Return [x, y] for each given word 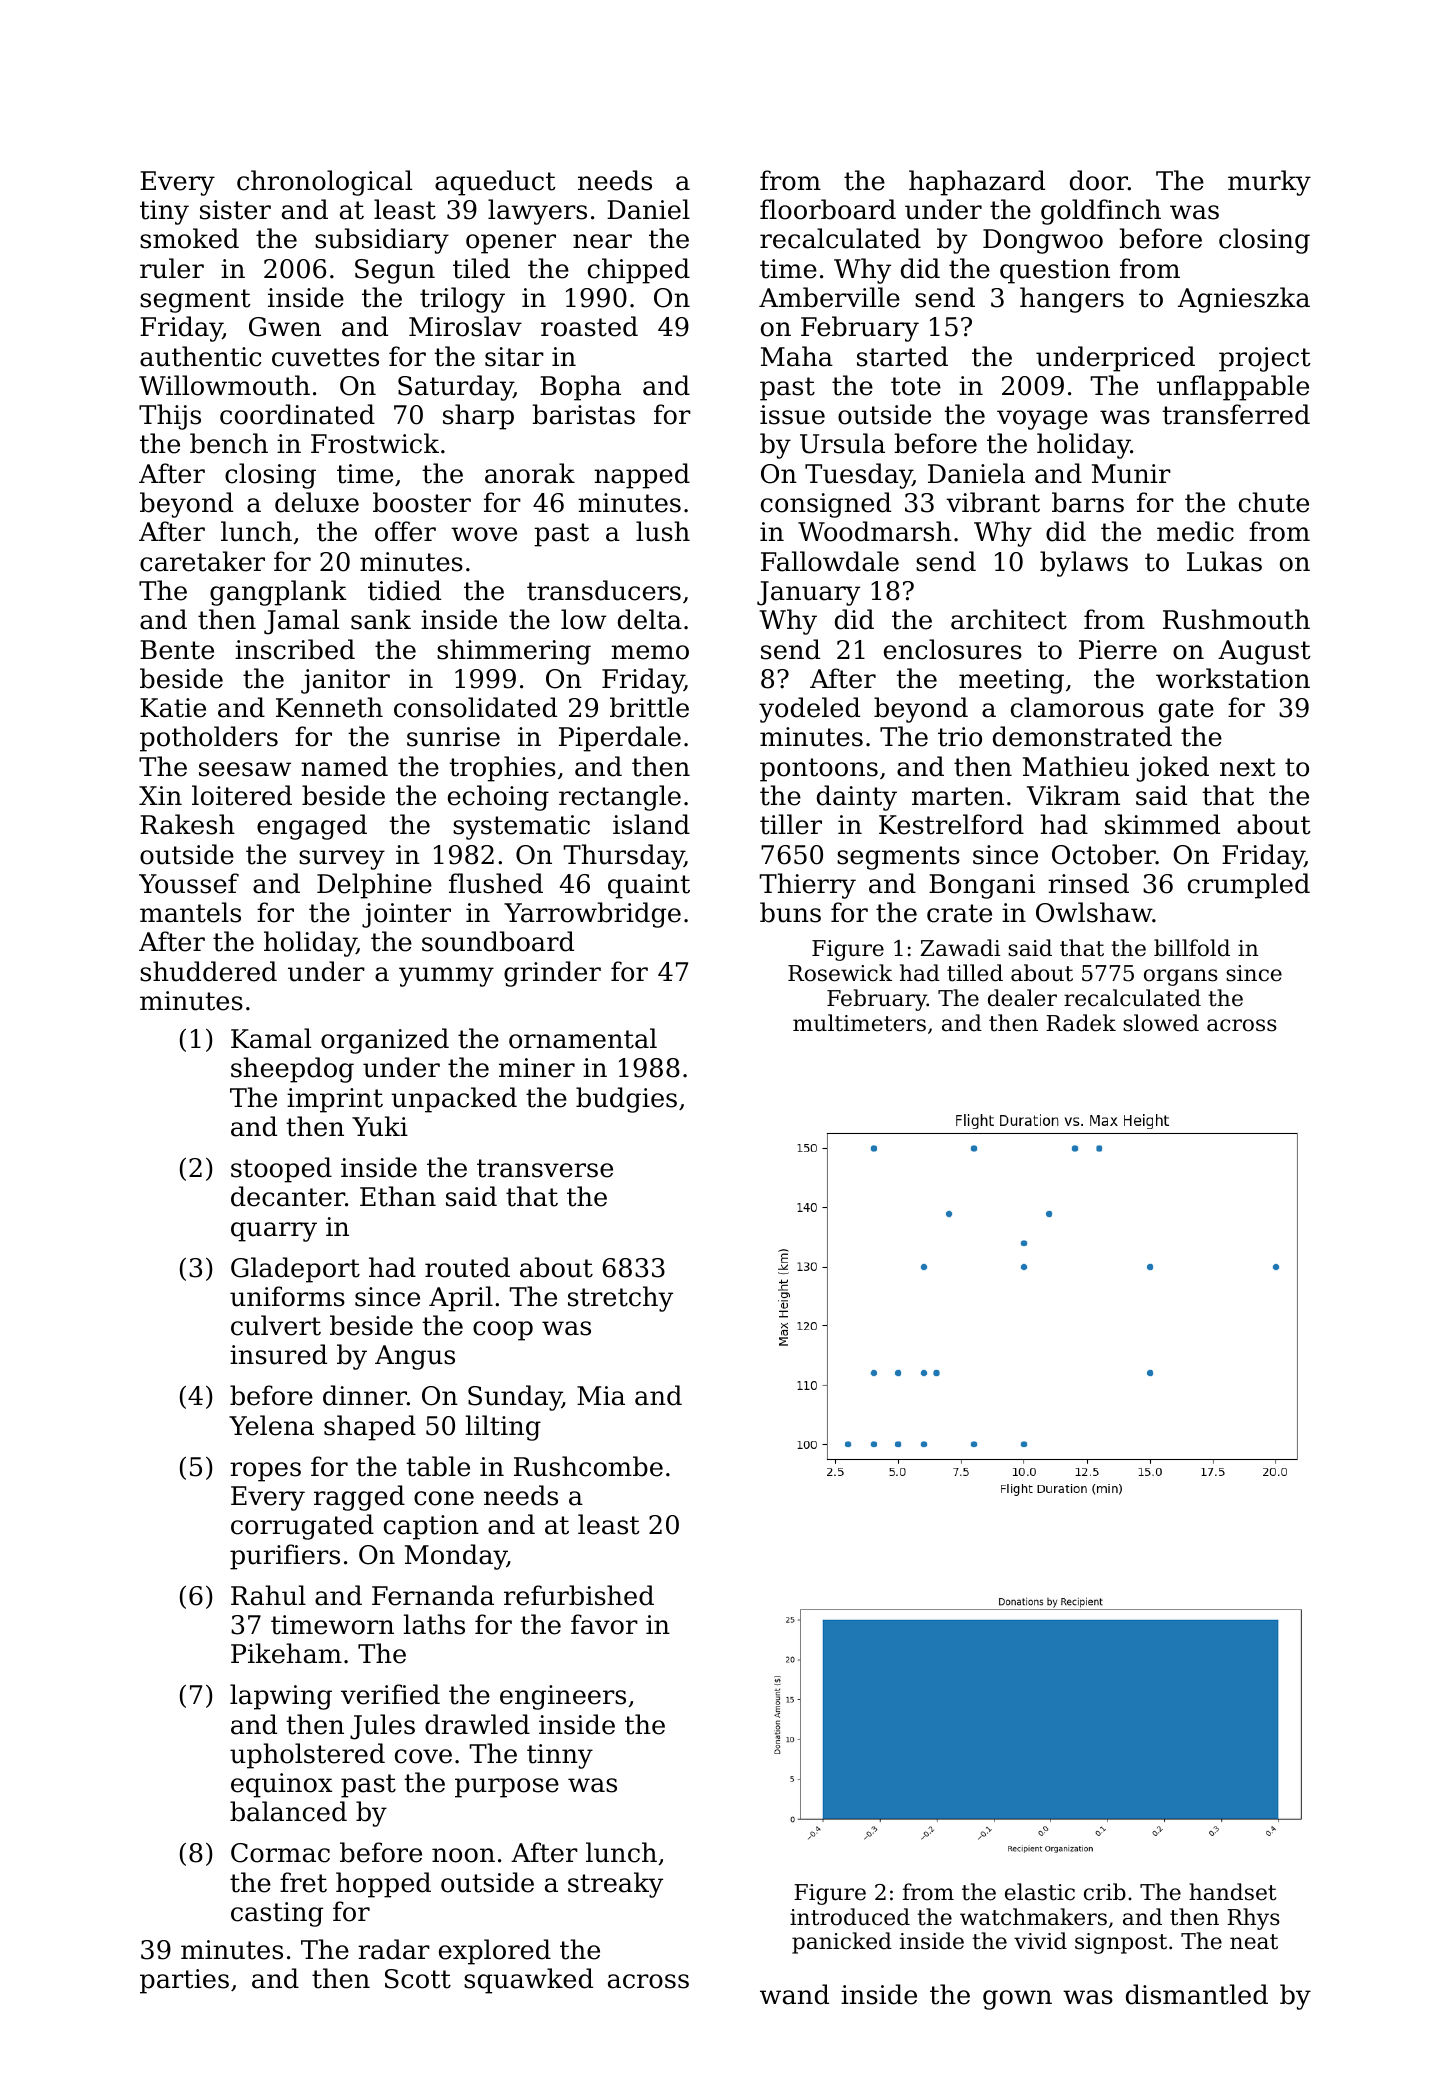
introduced [850, 1917]
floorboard [828, 209]
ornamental [583, 1038]
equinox [281, 1785]
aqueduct [495, 183]
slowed [1161, 1023]
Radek [1081, 1023]
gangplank [278, 593]
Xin [160, 795]
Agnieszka [1244, 300]
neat [1254, 1942]
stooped [281, 1170]
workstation [1233, 678]
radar [394, 1949]
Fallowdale [830, 561]
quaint [649, 886]
